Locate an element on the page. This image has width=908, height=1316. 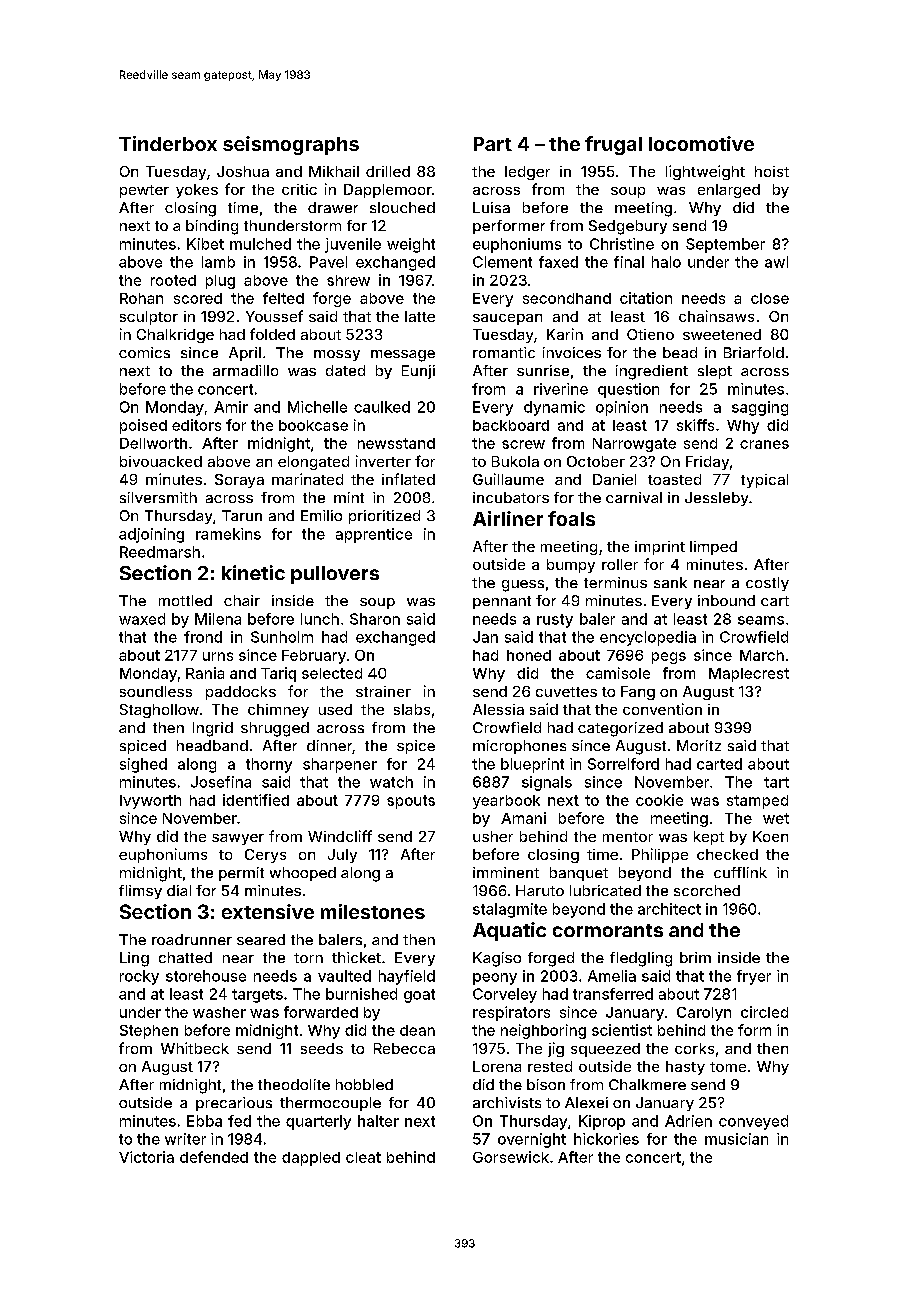
thicket is located at coordinates (356, 957).
